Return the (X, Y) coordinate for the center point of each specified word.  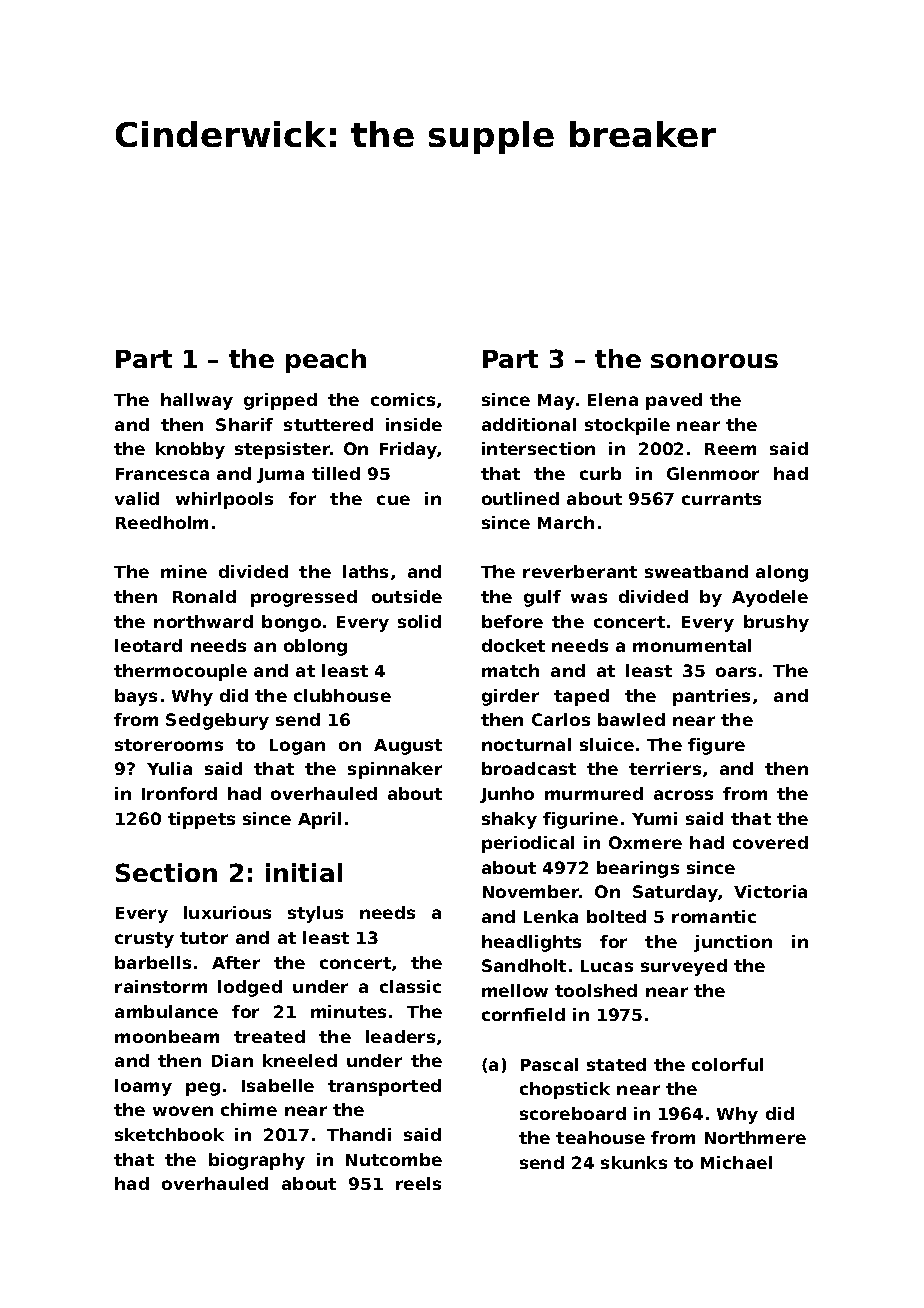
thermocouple (180, 672)
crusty (144, 940)
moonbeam (167, 1036)
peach (326, 361)
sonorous (714, 361)
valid (137, 498)
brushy (776, 623)
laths (365, 571)
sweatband (696, 571)
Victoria (770, 891)
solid (419, 621)
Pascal (549, 1064)
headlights (531, 943)
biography (257, 1161)
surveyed (684, 967)
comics (403, 399)
